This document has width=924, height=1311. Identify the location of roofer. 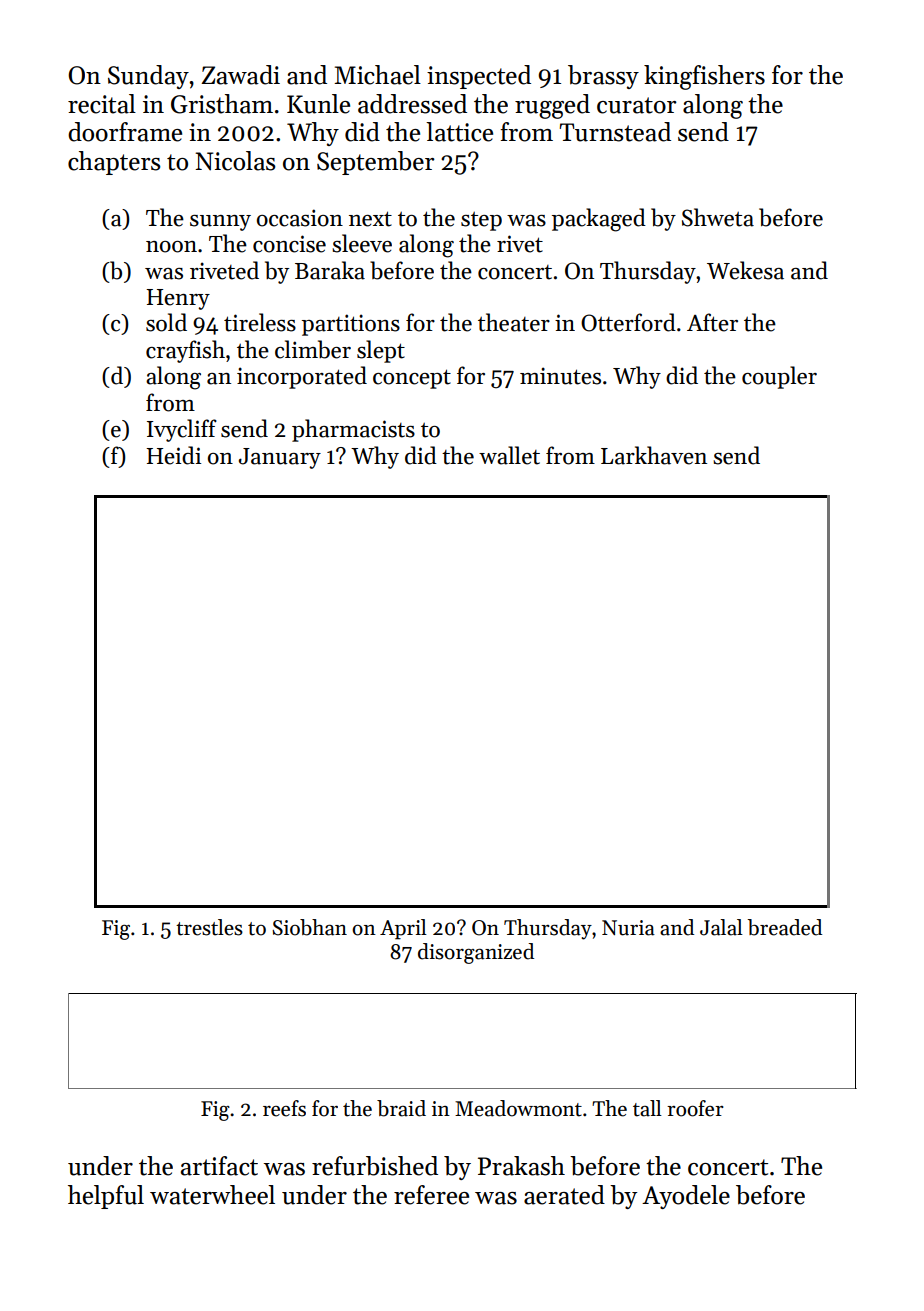
(695, 1108).
